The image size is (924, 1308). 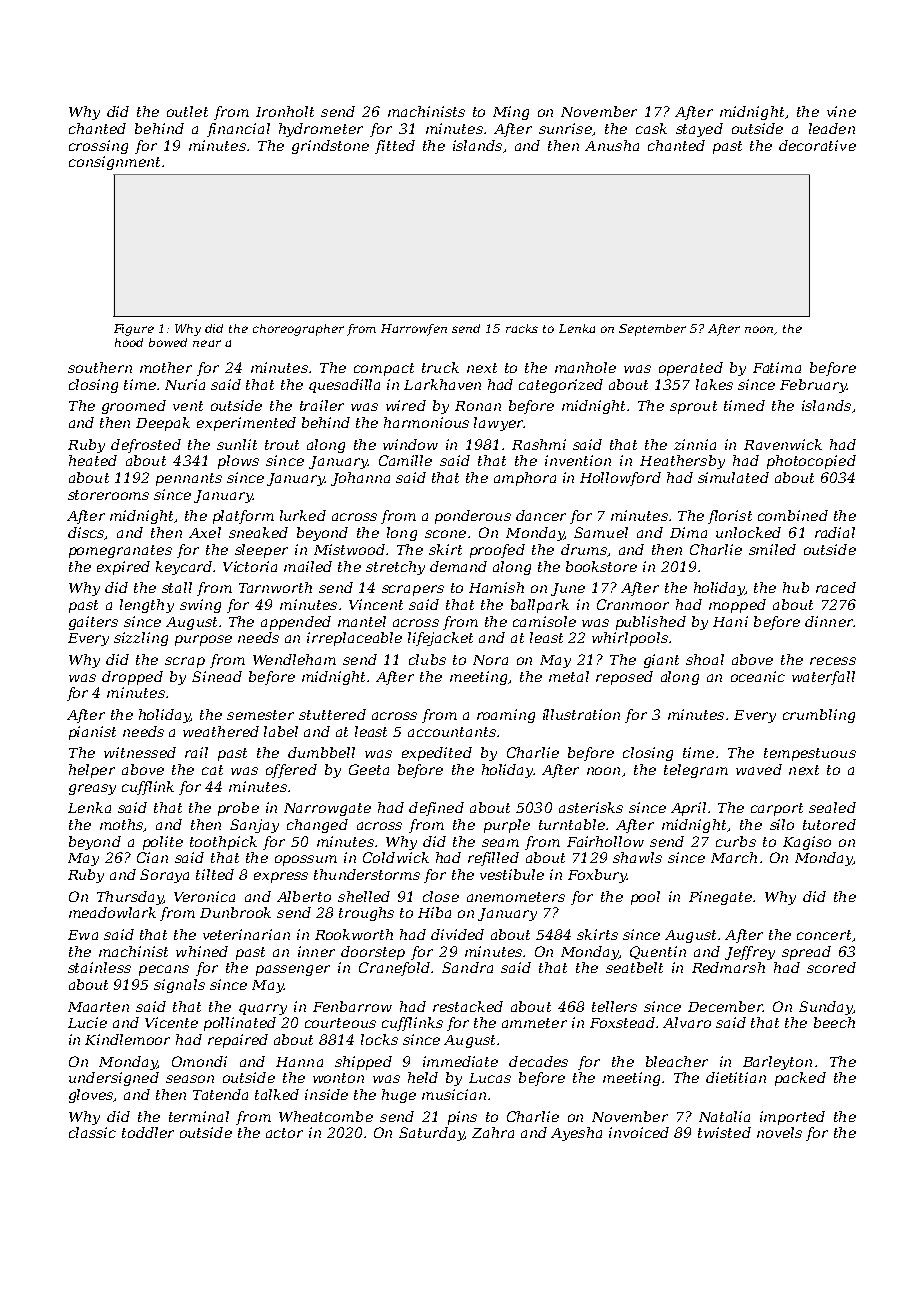 I want to click on financial, so click(x=238, y=130).
